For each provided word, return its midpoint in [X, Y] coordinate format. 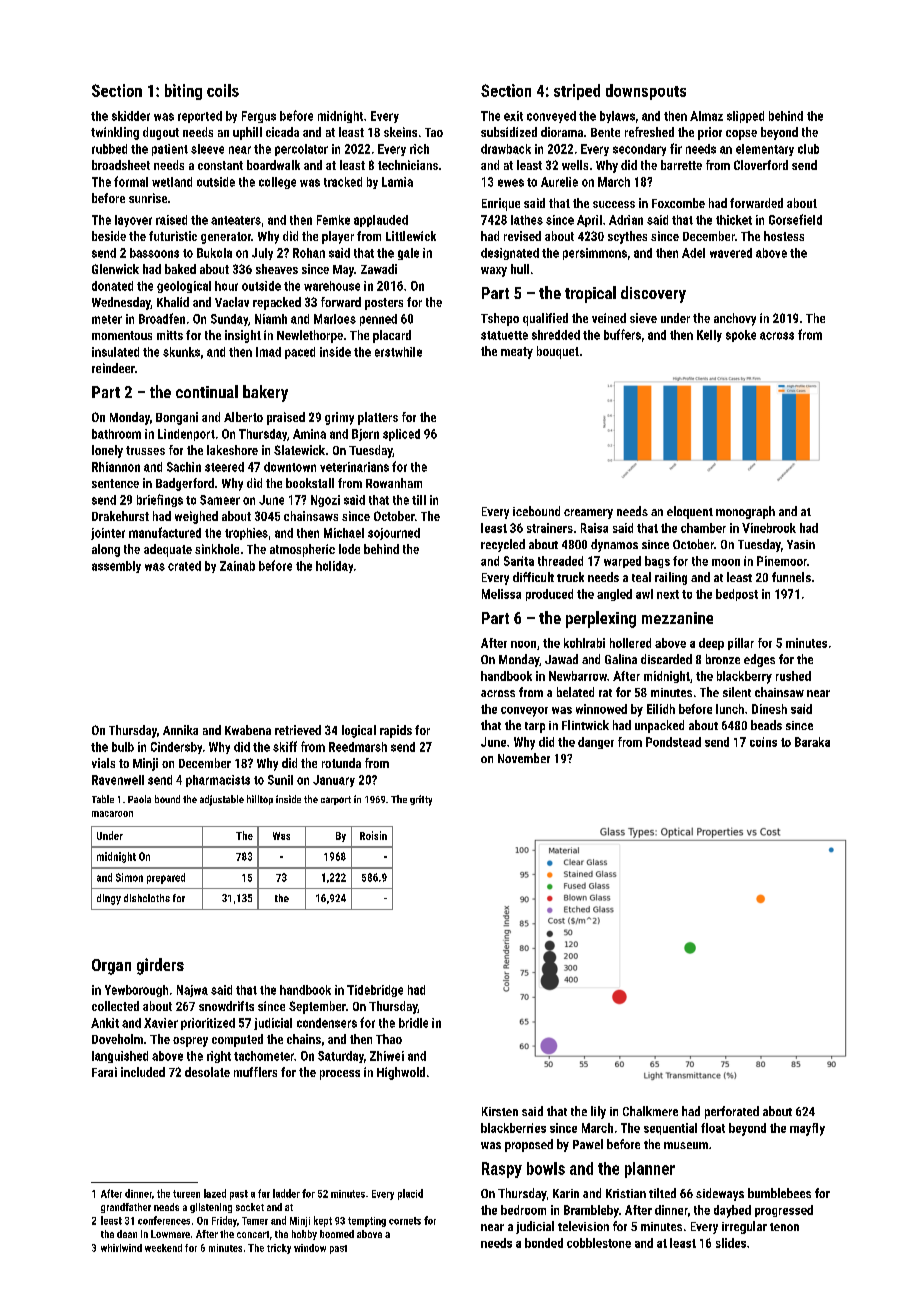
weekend [163, 1248]
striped [577, 92]
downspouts [646, 92]
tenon [784, 1227]
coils [223, 90]
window [310, 1248]
